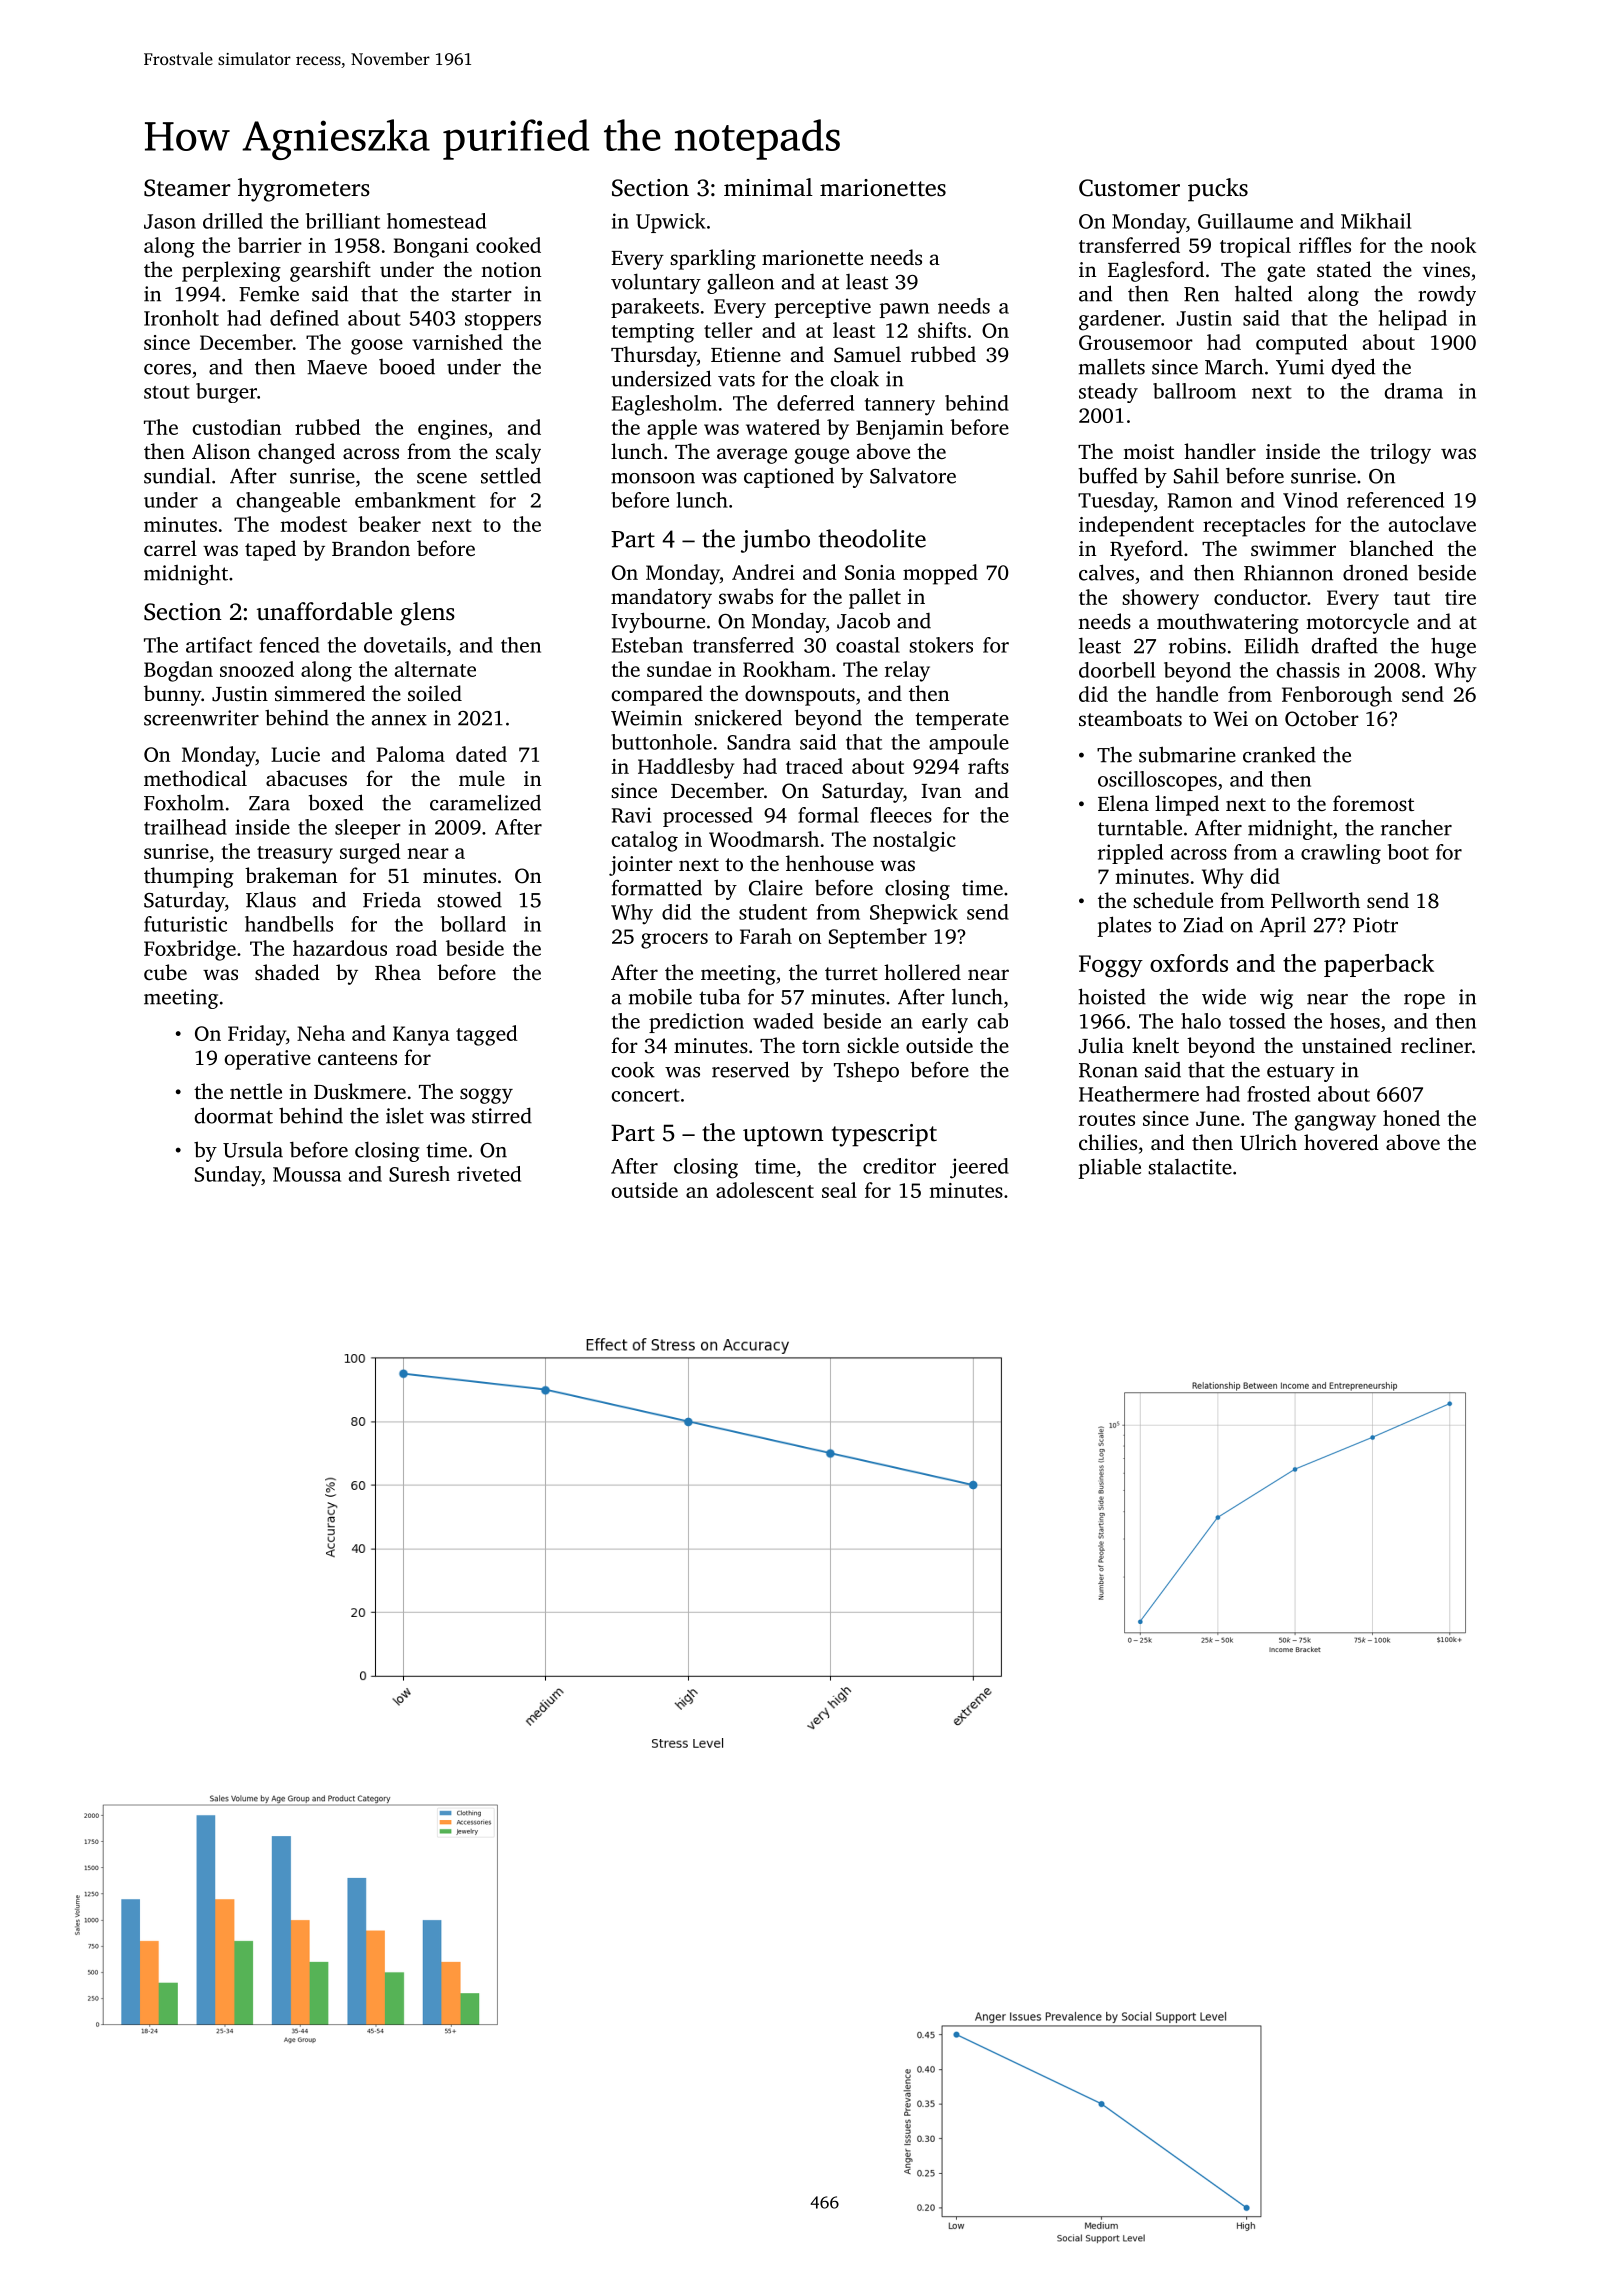 The height and width of the screenshot is (2292, 1620). I want to click on stalactite, so click(1190, 1166).
